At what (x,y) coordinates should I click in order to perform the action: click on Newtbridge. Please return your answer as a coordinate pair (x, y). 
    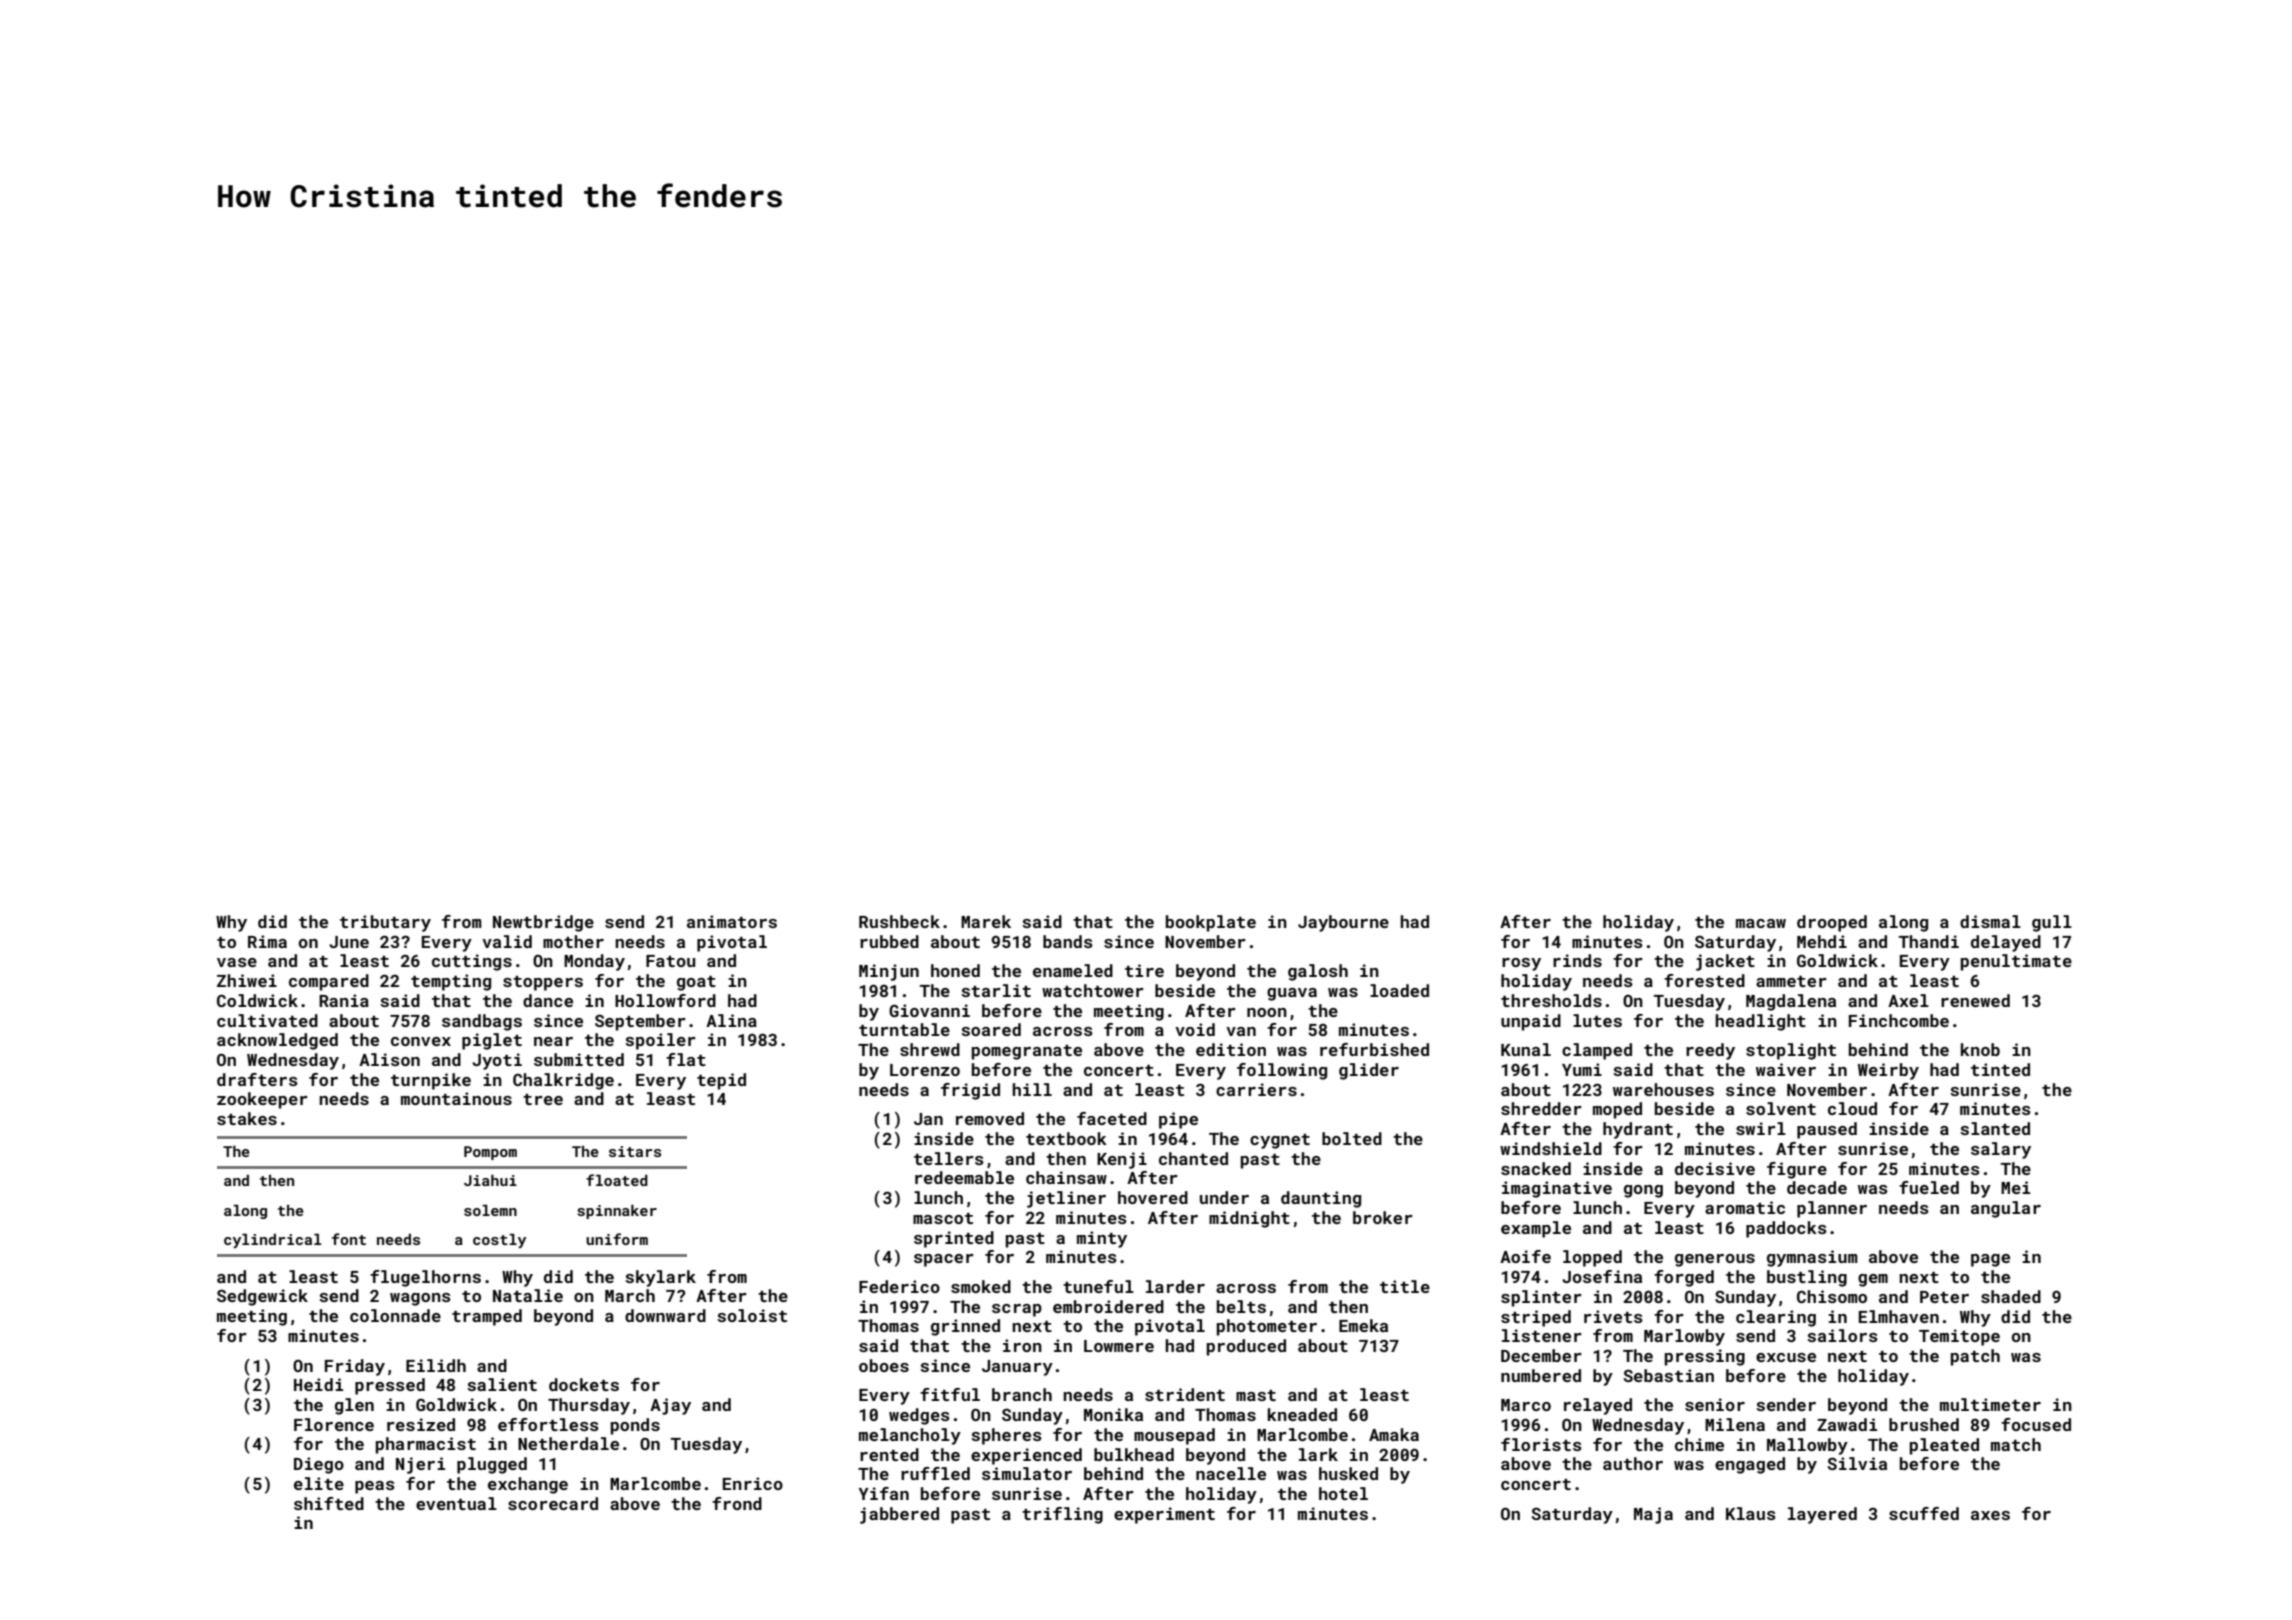
    Looking at the image, I should click on (543, 923).
